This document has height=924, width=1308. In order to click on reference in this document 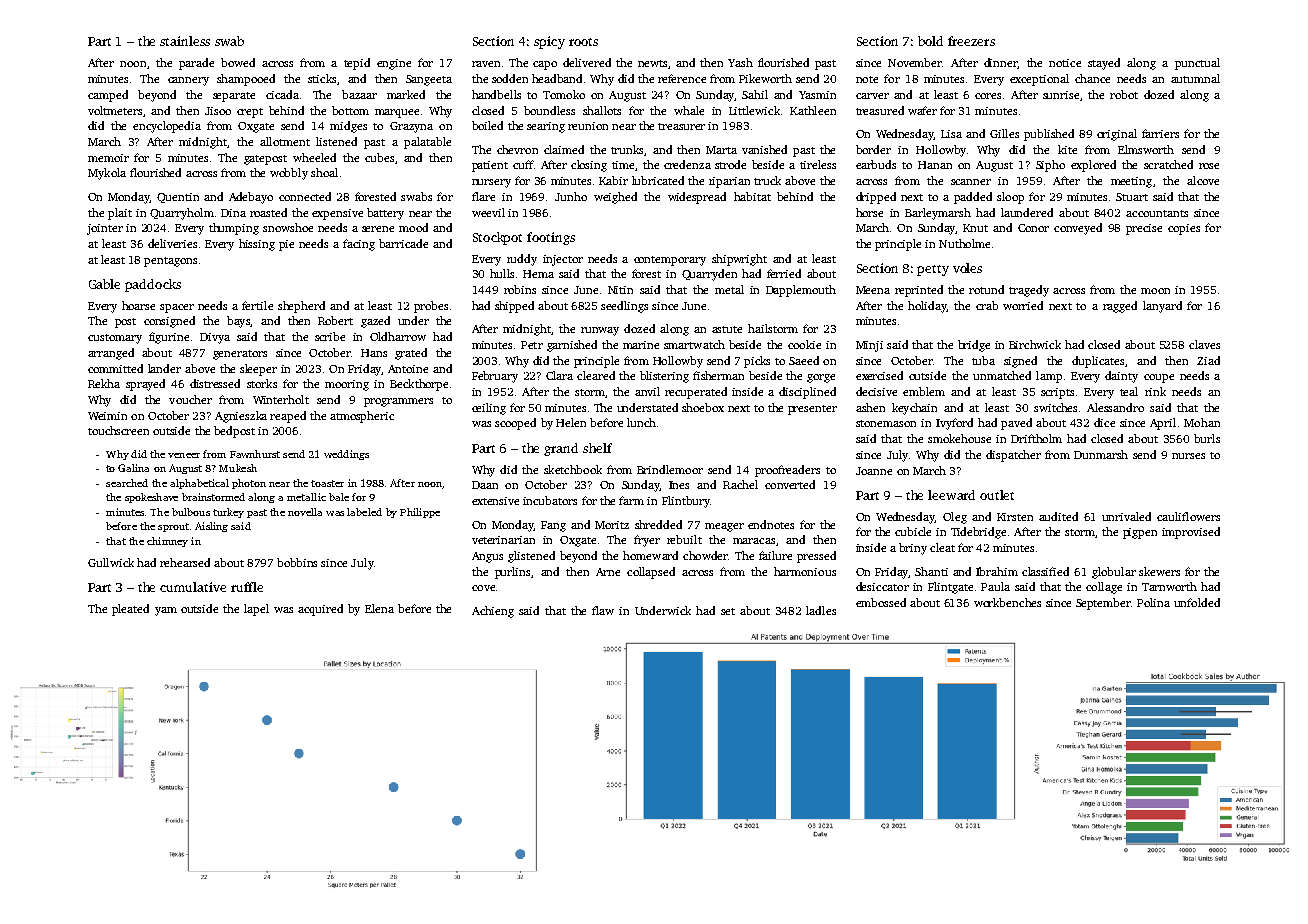, I will do `click(682, 78)`.
